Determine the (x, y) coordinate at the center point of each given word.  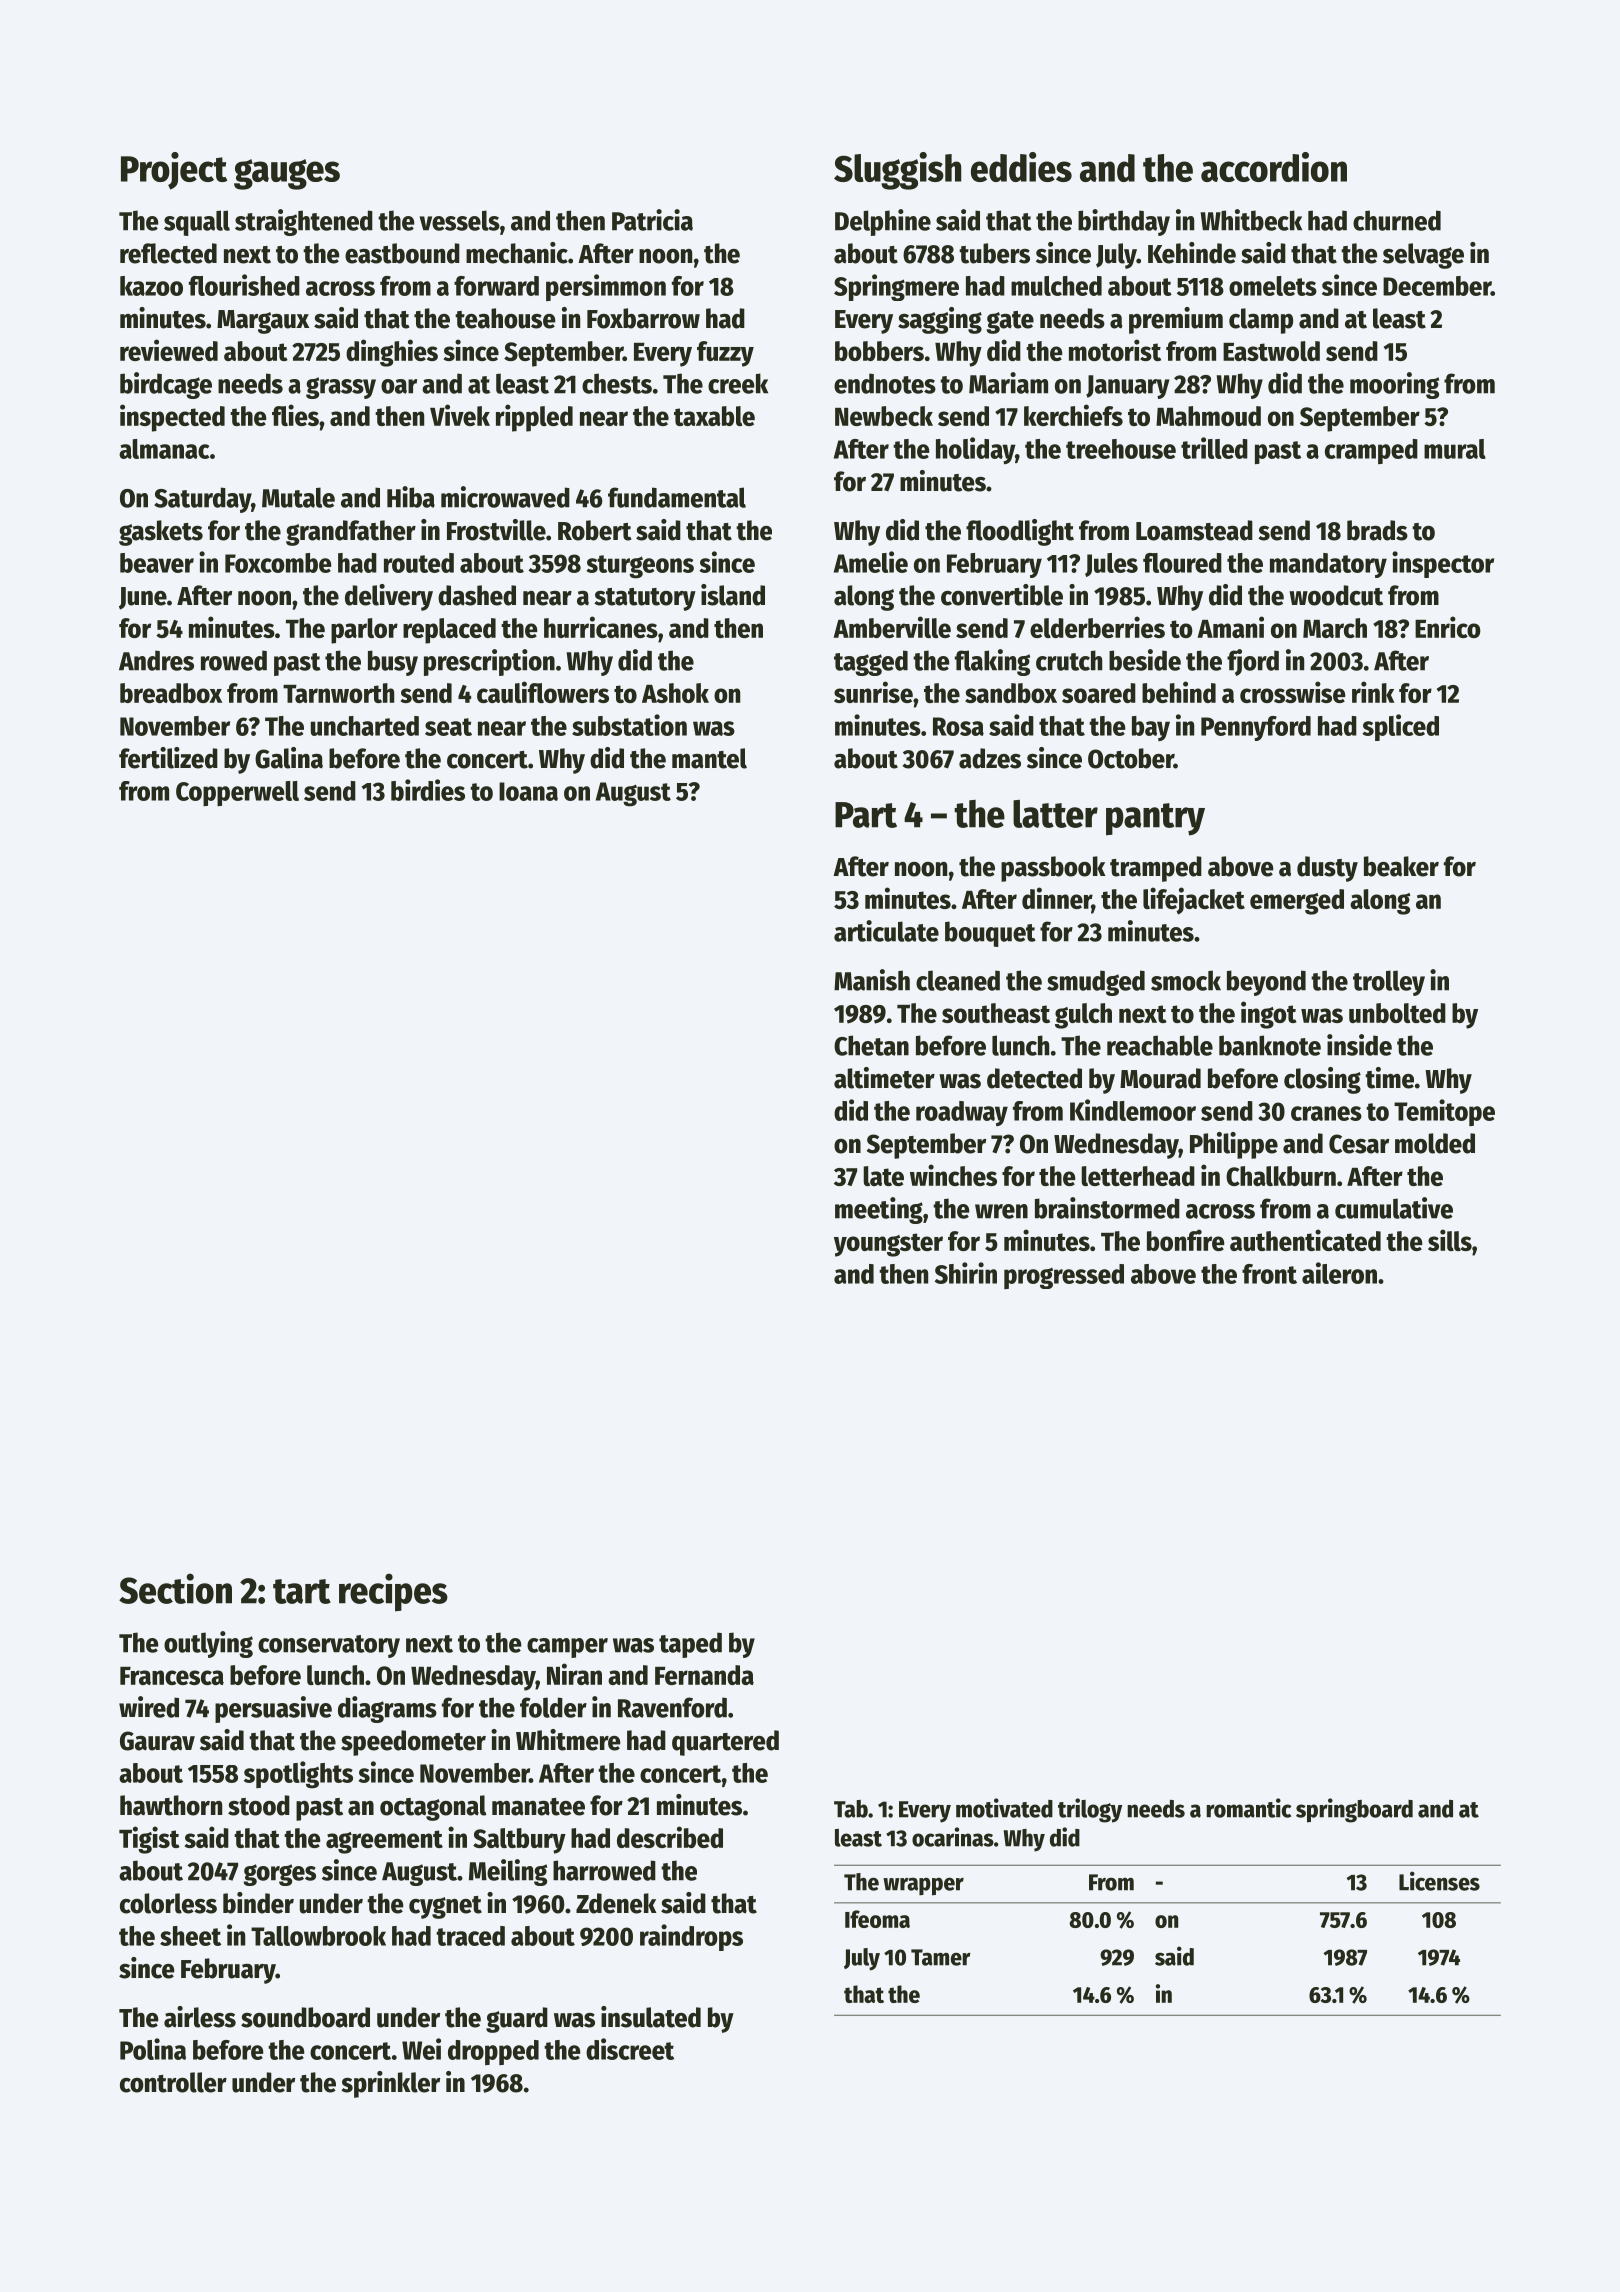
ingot (1269, 1015)
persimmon (606, 287)
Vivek (460, 415)
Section (175, 1588)
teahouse (505, 318)
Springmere (896, 287)
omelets (1273, 286)
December (1437, 286)
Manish (872, 980)
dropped (493, 2052)
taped (690, 1645)
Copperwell (237, 793)
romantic (1248, 1808)
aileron (1339, 1273)
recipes (393, 1592)
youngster (888, 1245)
